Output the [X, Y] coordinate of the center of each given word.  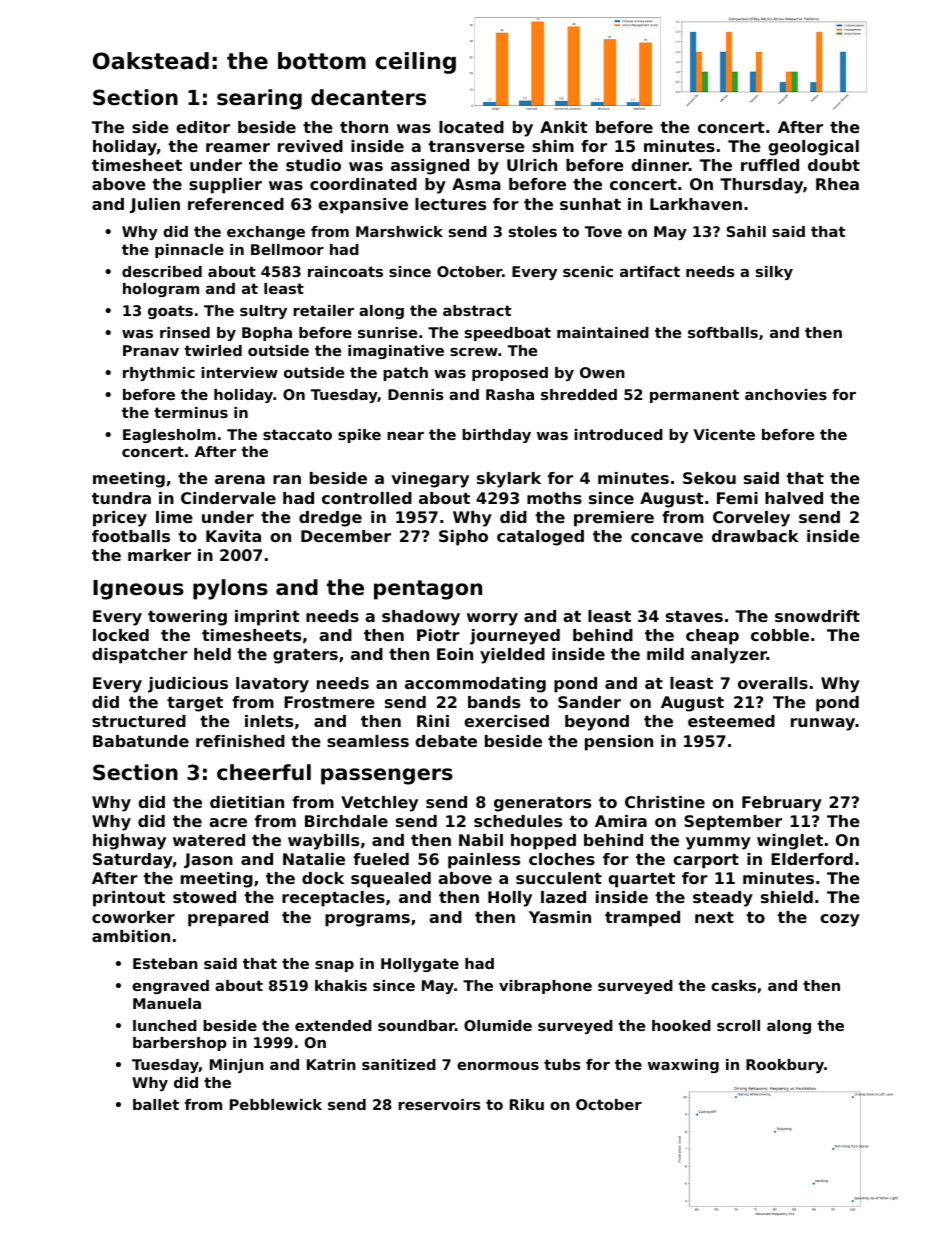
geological [813, 148]
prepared [228, 919]
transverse [476, 146]
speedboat [508, 334]
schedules [518, 821]
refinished [240, 741]
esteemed [731, 721]
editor [203, 127]
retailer [323, 310]
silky [774, 273]
